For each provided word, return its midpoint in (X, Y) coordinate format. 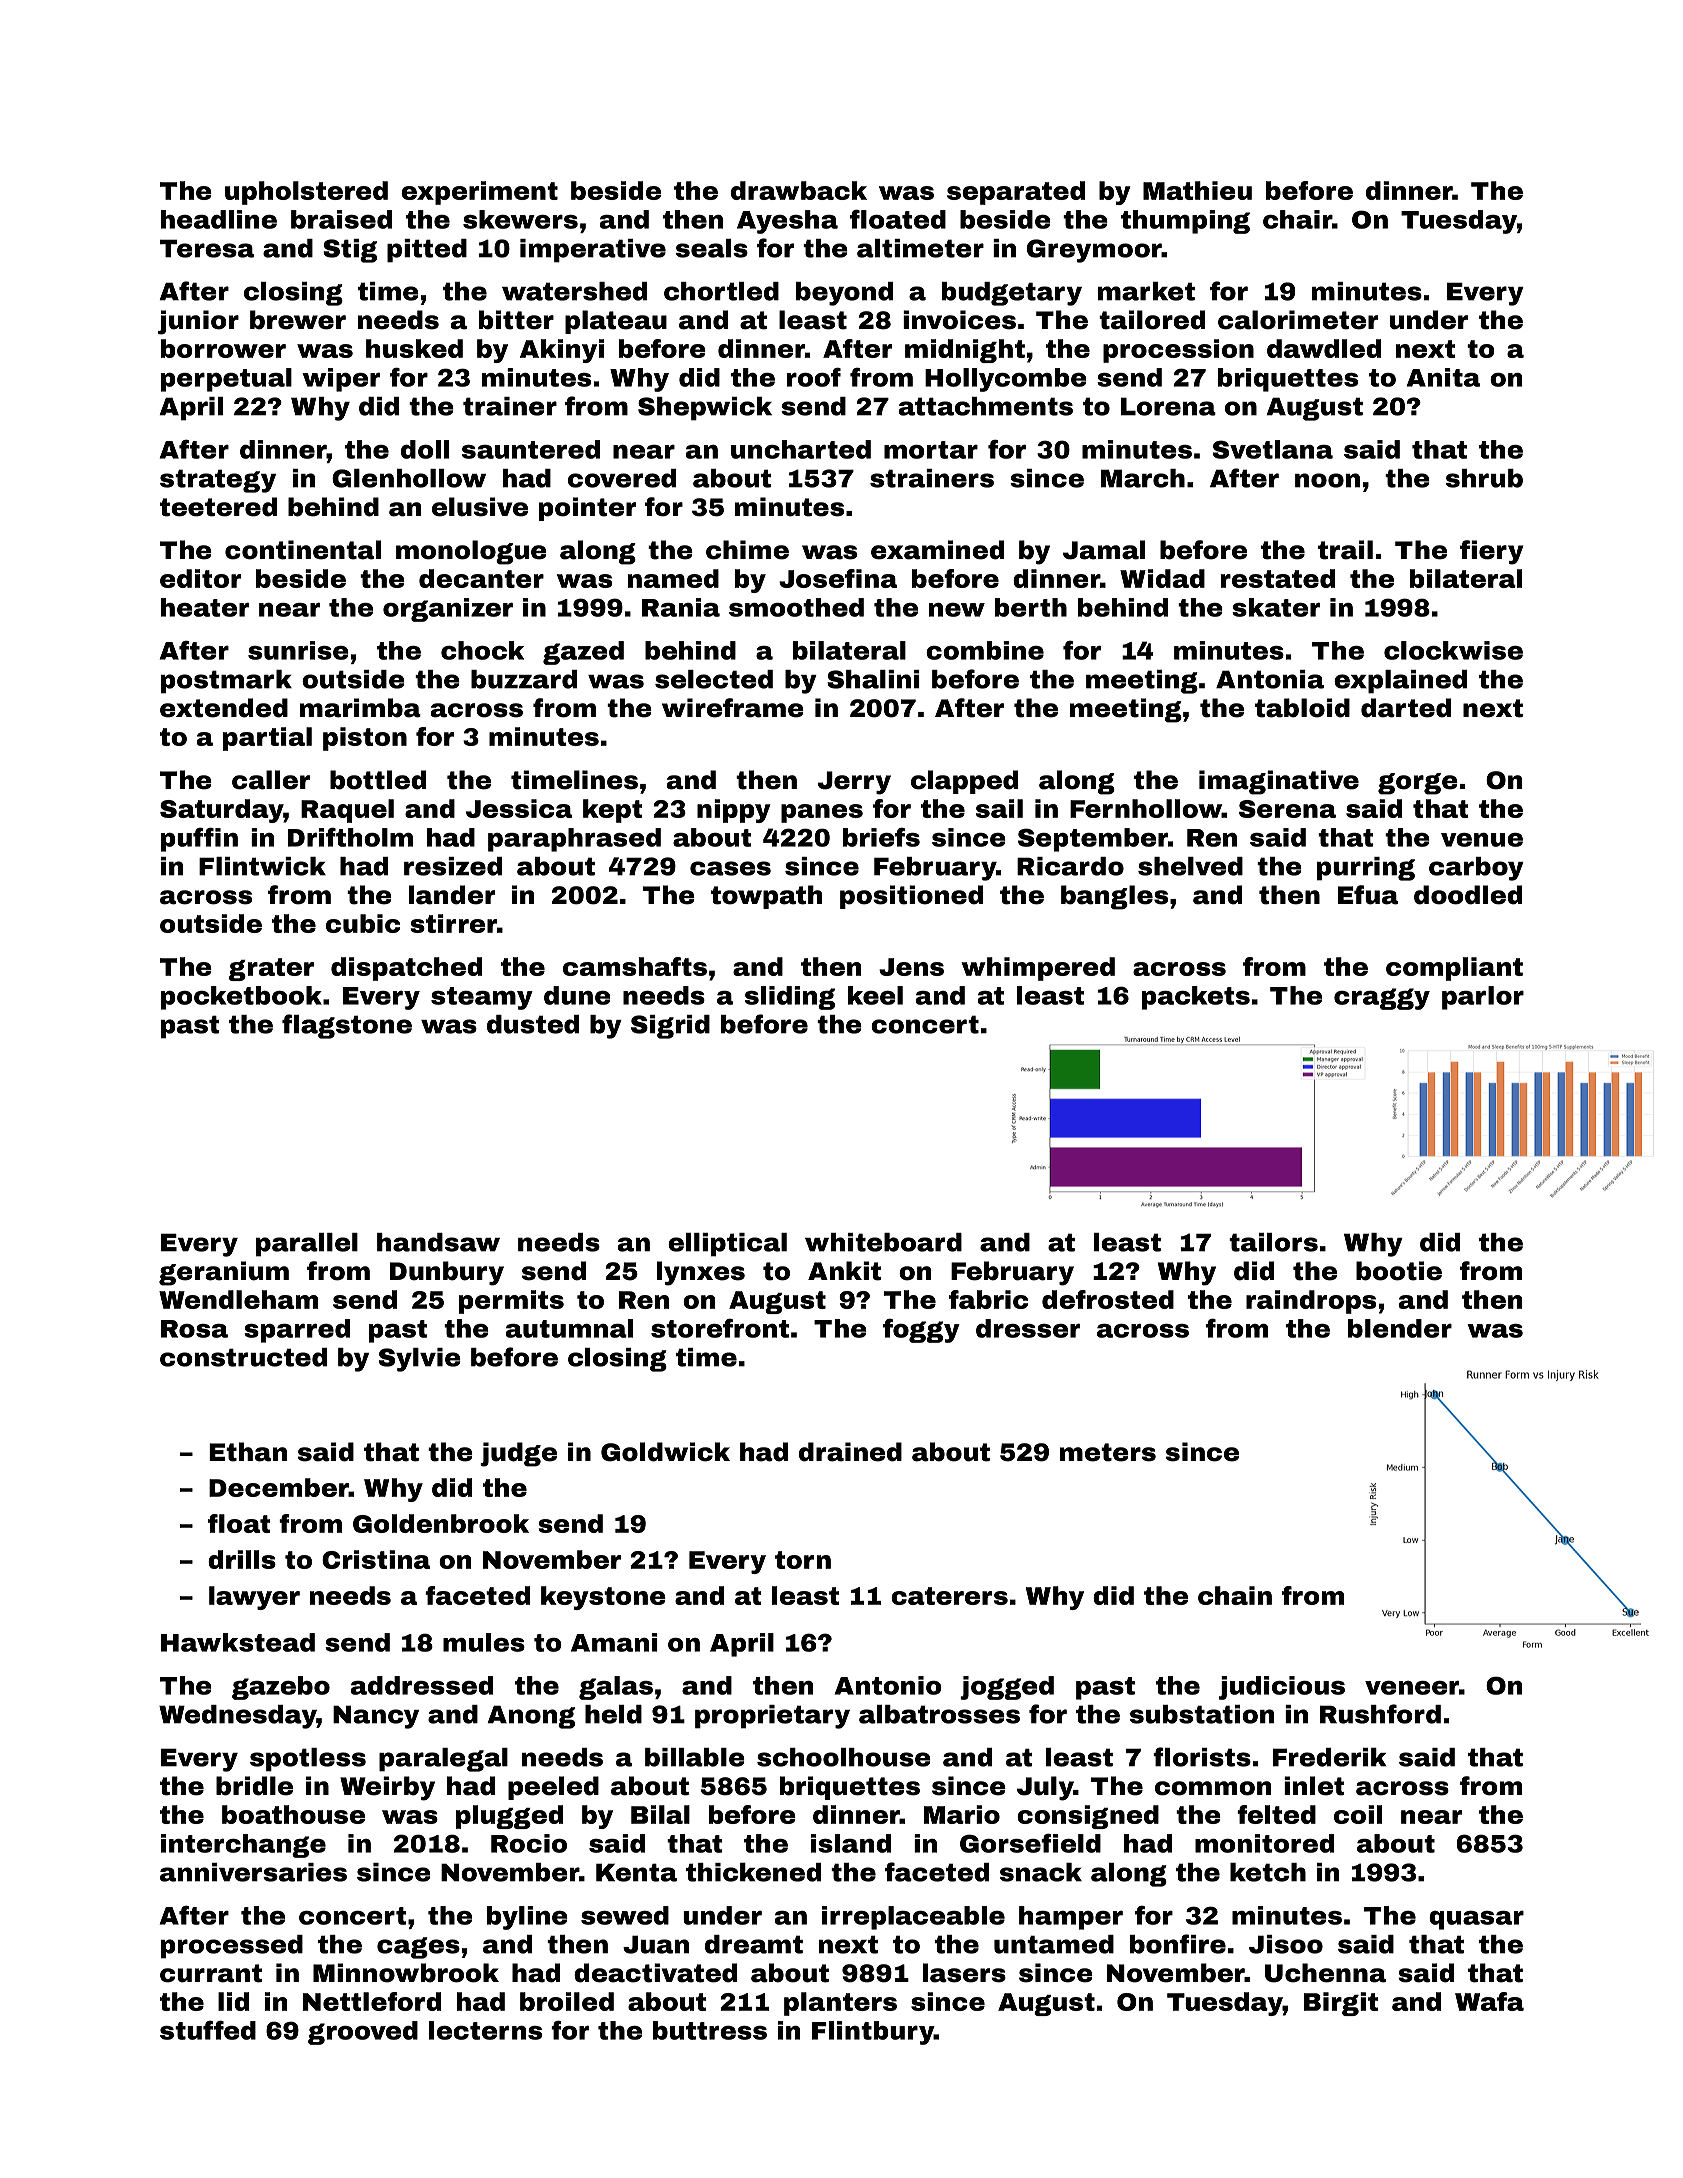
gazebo (281, 1688)
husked (414, 348)
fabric (988, 1299)
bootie (1399, 1271)
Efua (1368, 895)
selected (714, 679)
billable (695, 1757)
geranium (224, 1273)
